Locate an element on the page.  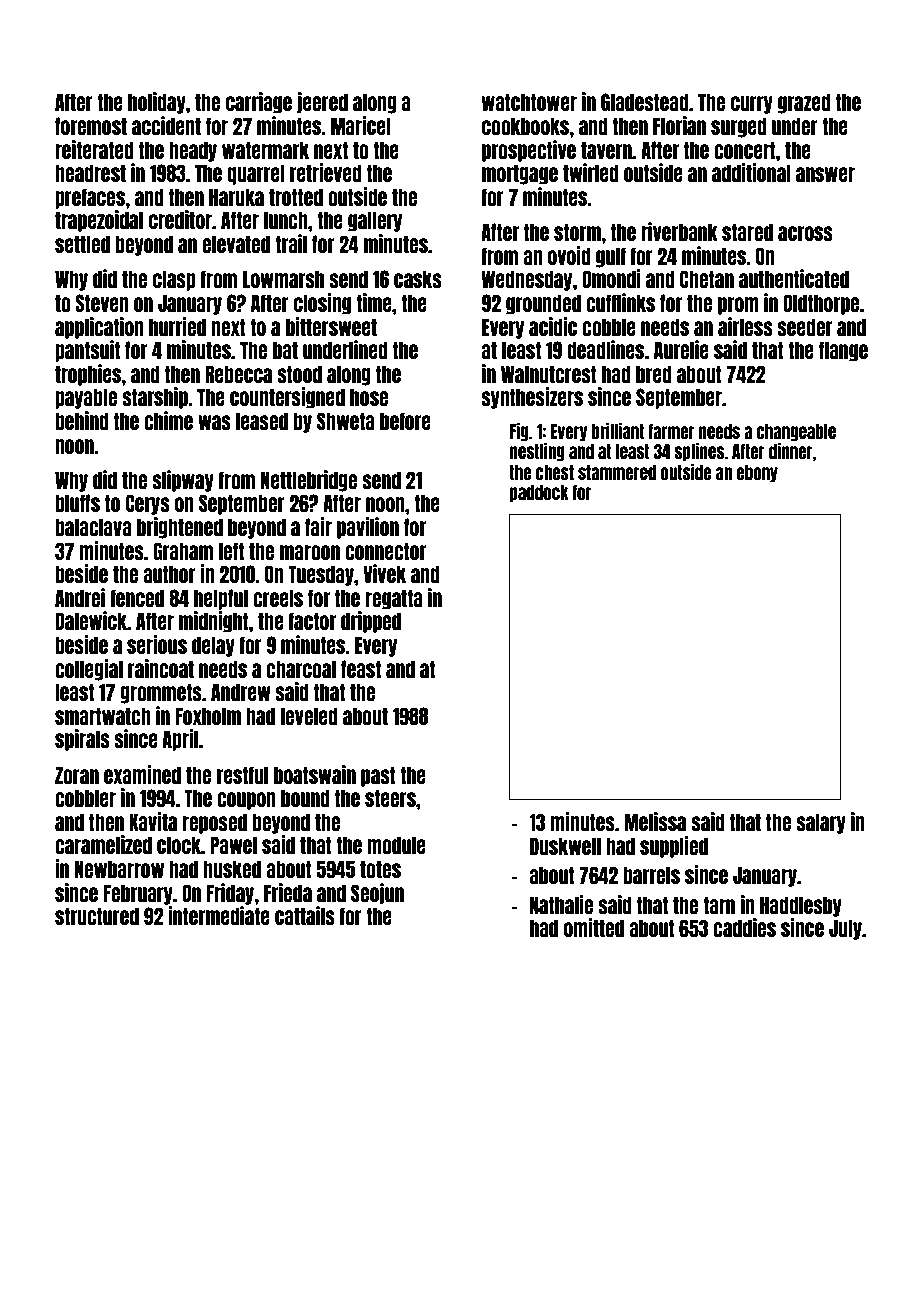
structured is located at coordinates (97, 916).
